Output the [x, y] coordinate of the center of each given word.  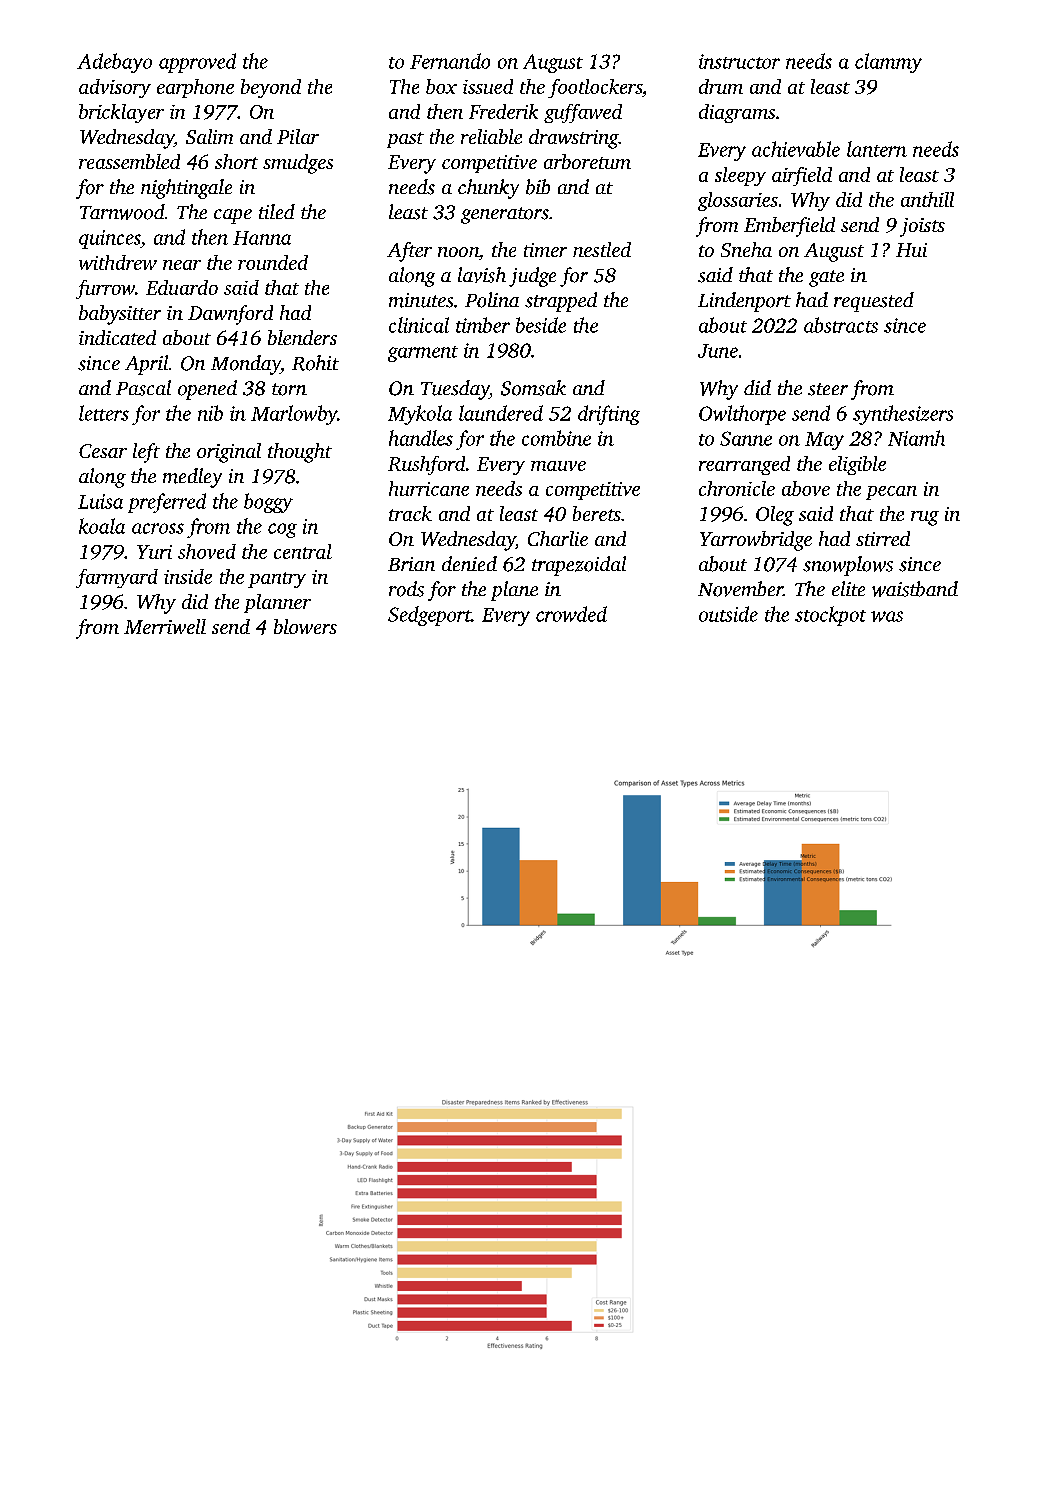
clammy [888, 63]
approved [197, 63]
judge [532, 277]
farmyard [117, 578]
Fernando [450, 61]
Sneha [746, 249]
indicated [117, 337]
